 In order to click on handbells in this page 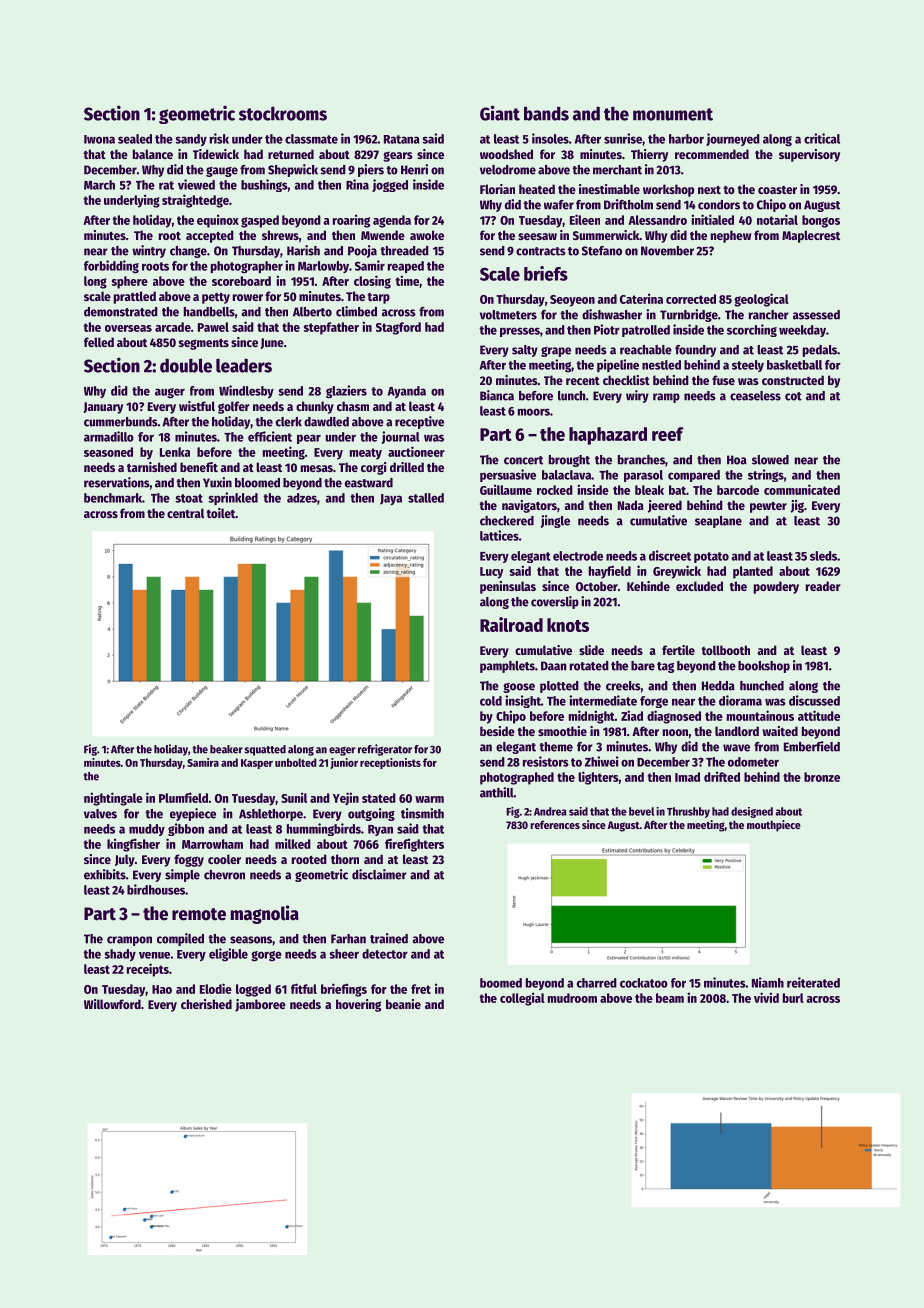, I will do `click(209, 312)`.
